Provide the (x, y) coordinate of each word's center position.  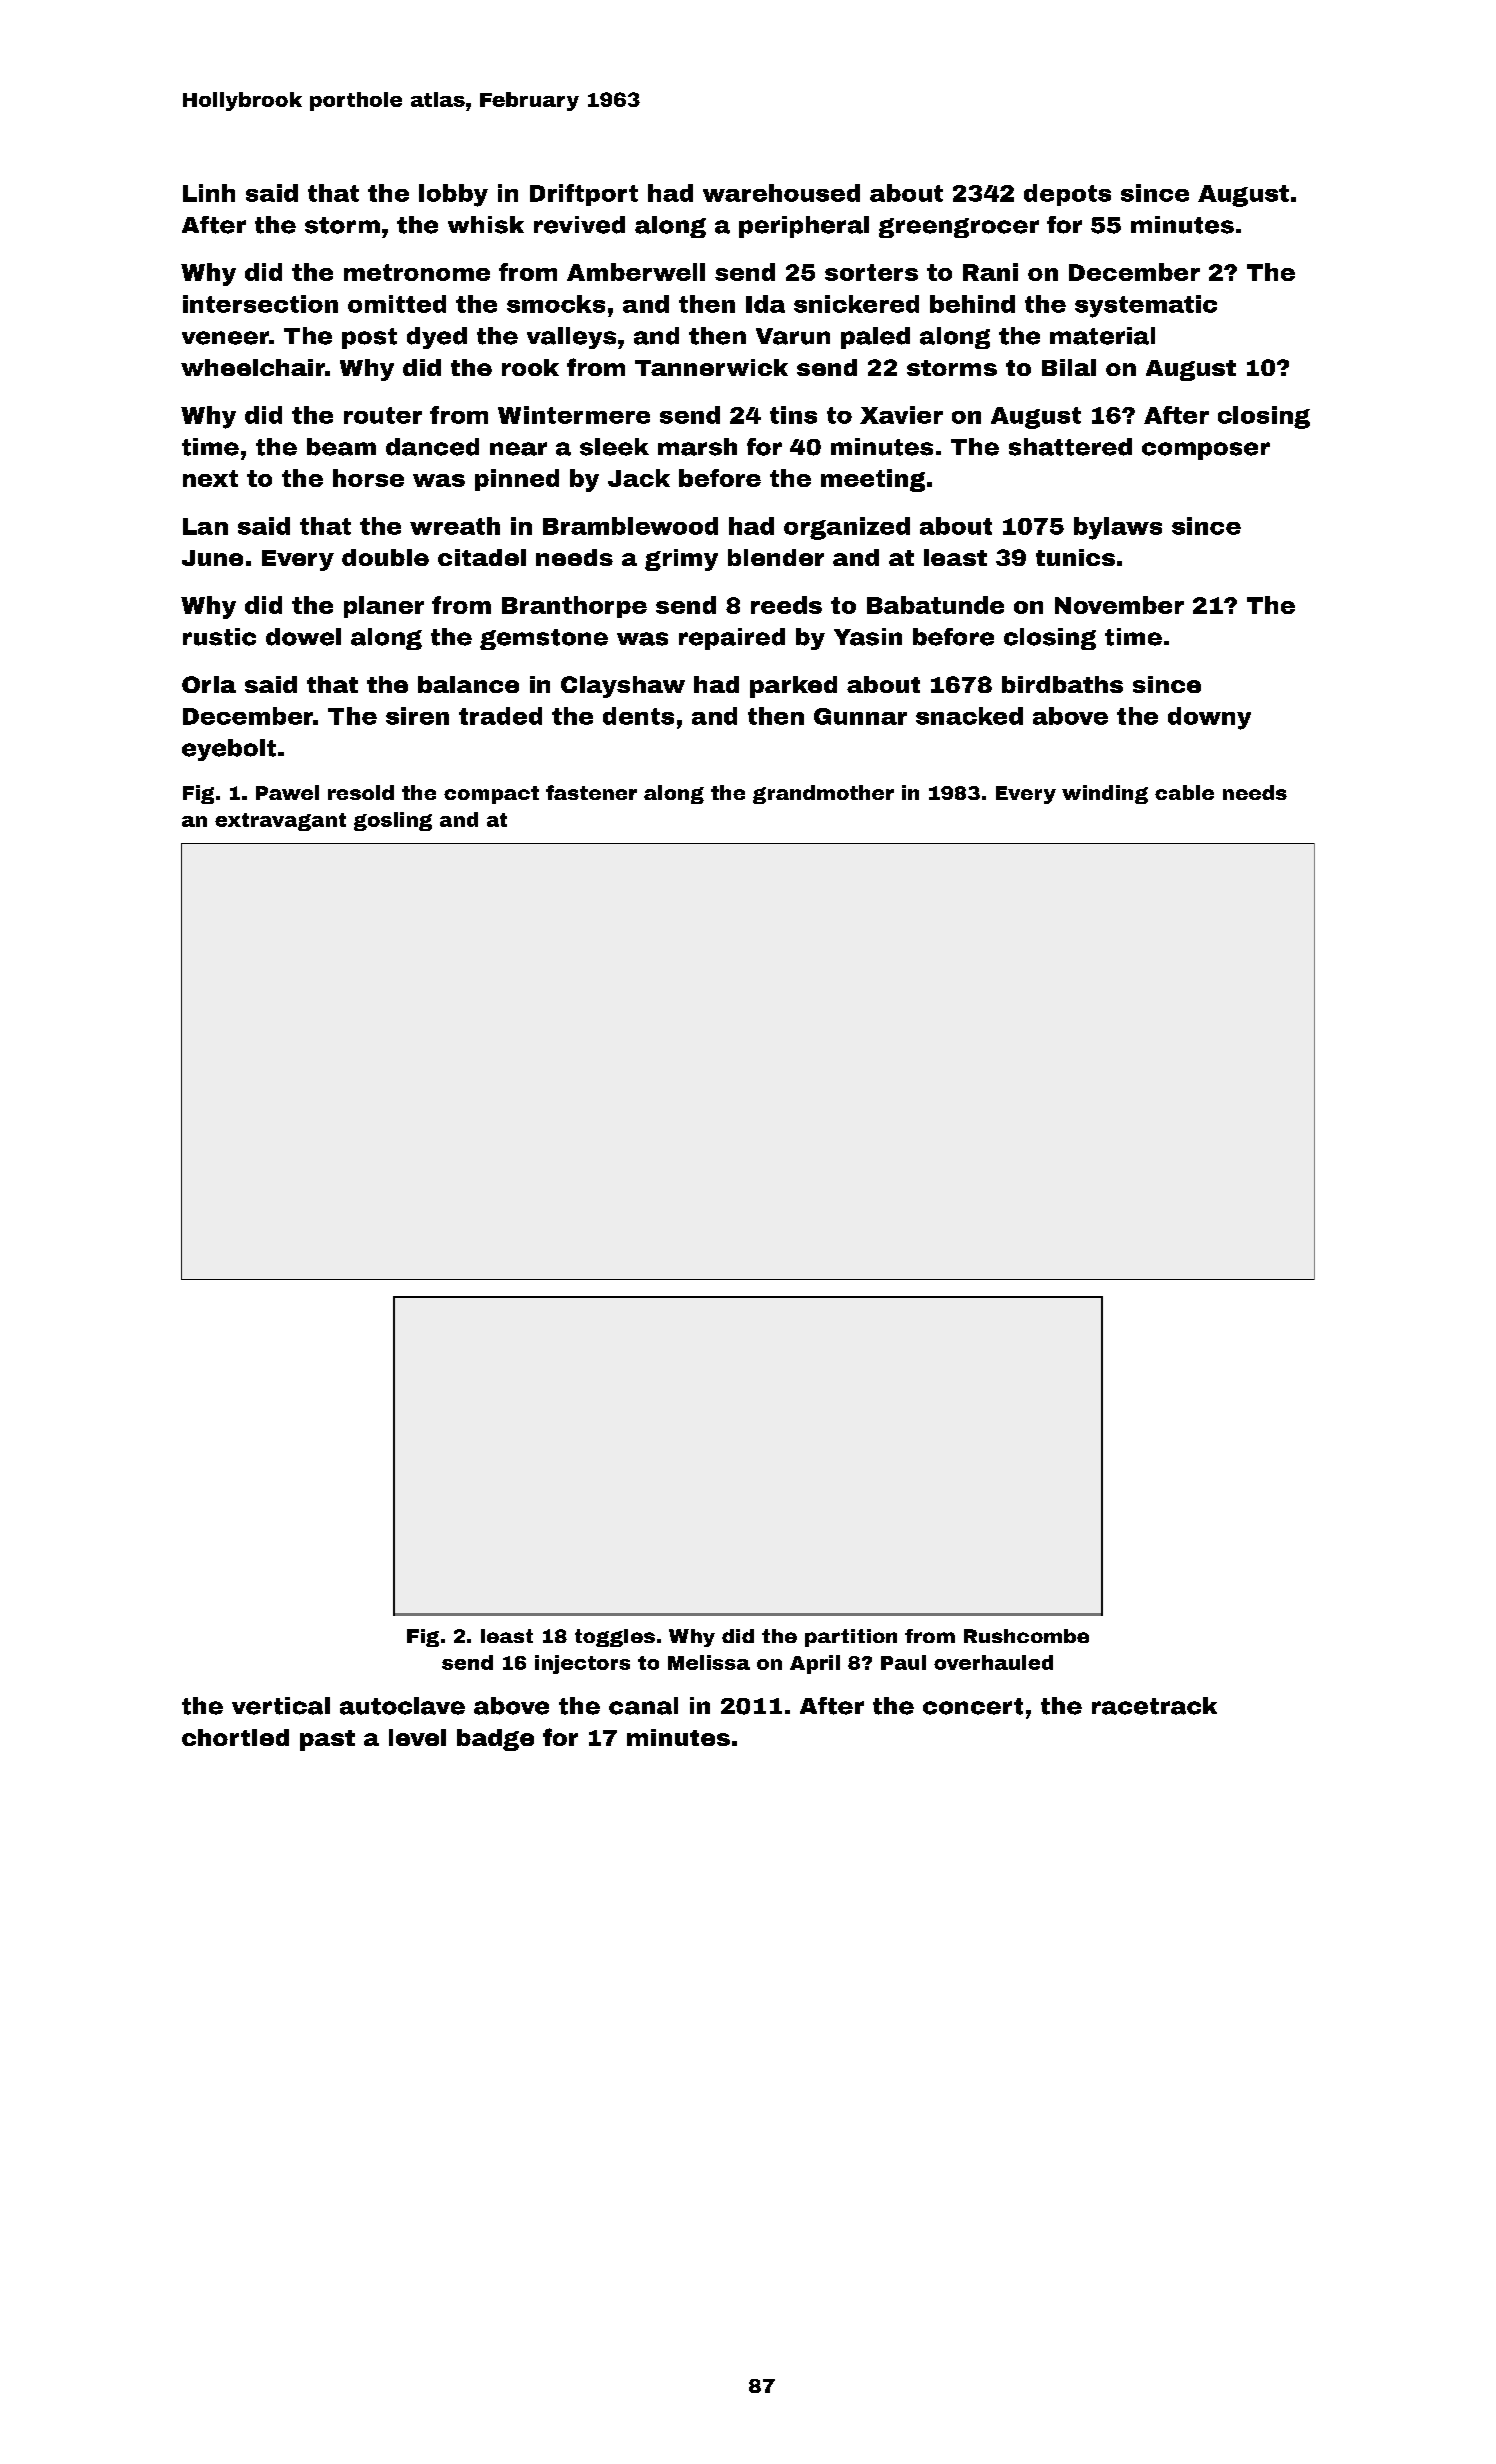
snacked (969, 716)
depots (1067, 195)
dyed (437, 338)
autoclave (402, 1706)
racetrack (1154, 1706)
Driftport (584, 195)
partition (851, 1638)
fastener (591, 792)
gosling (393, 821)
